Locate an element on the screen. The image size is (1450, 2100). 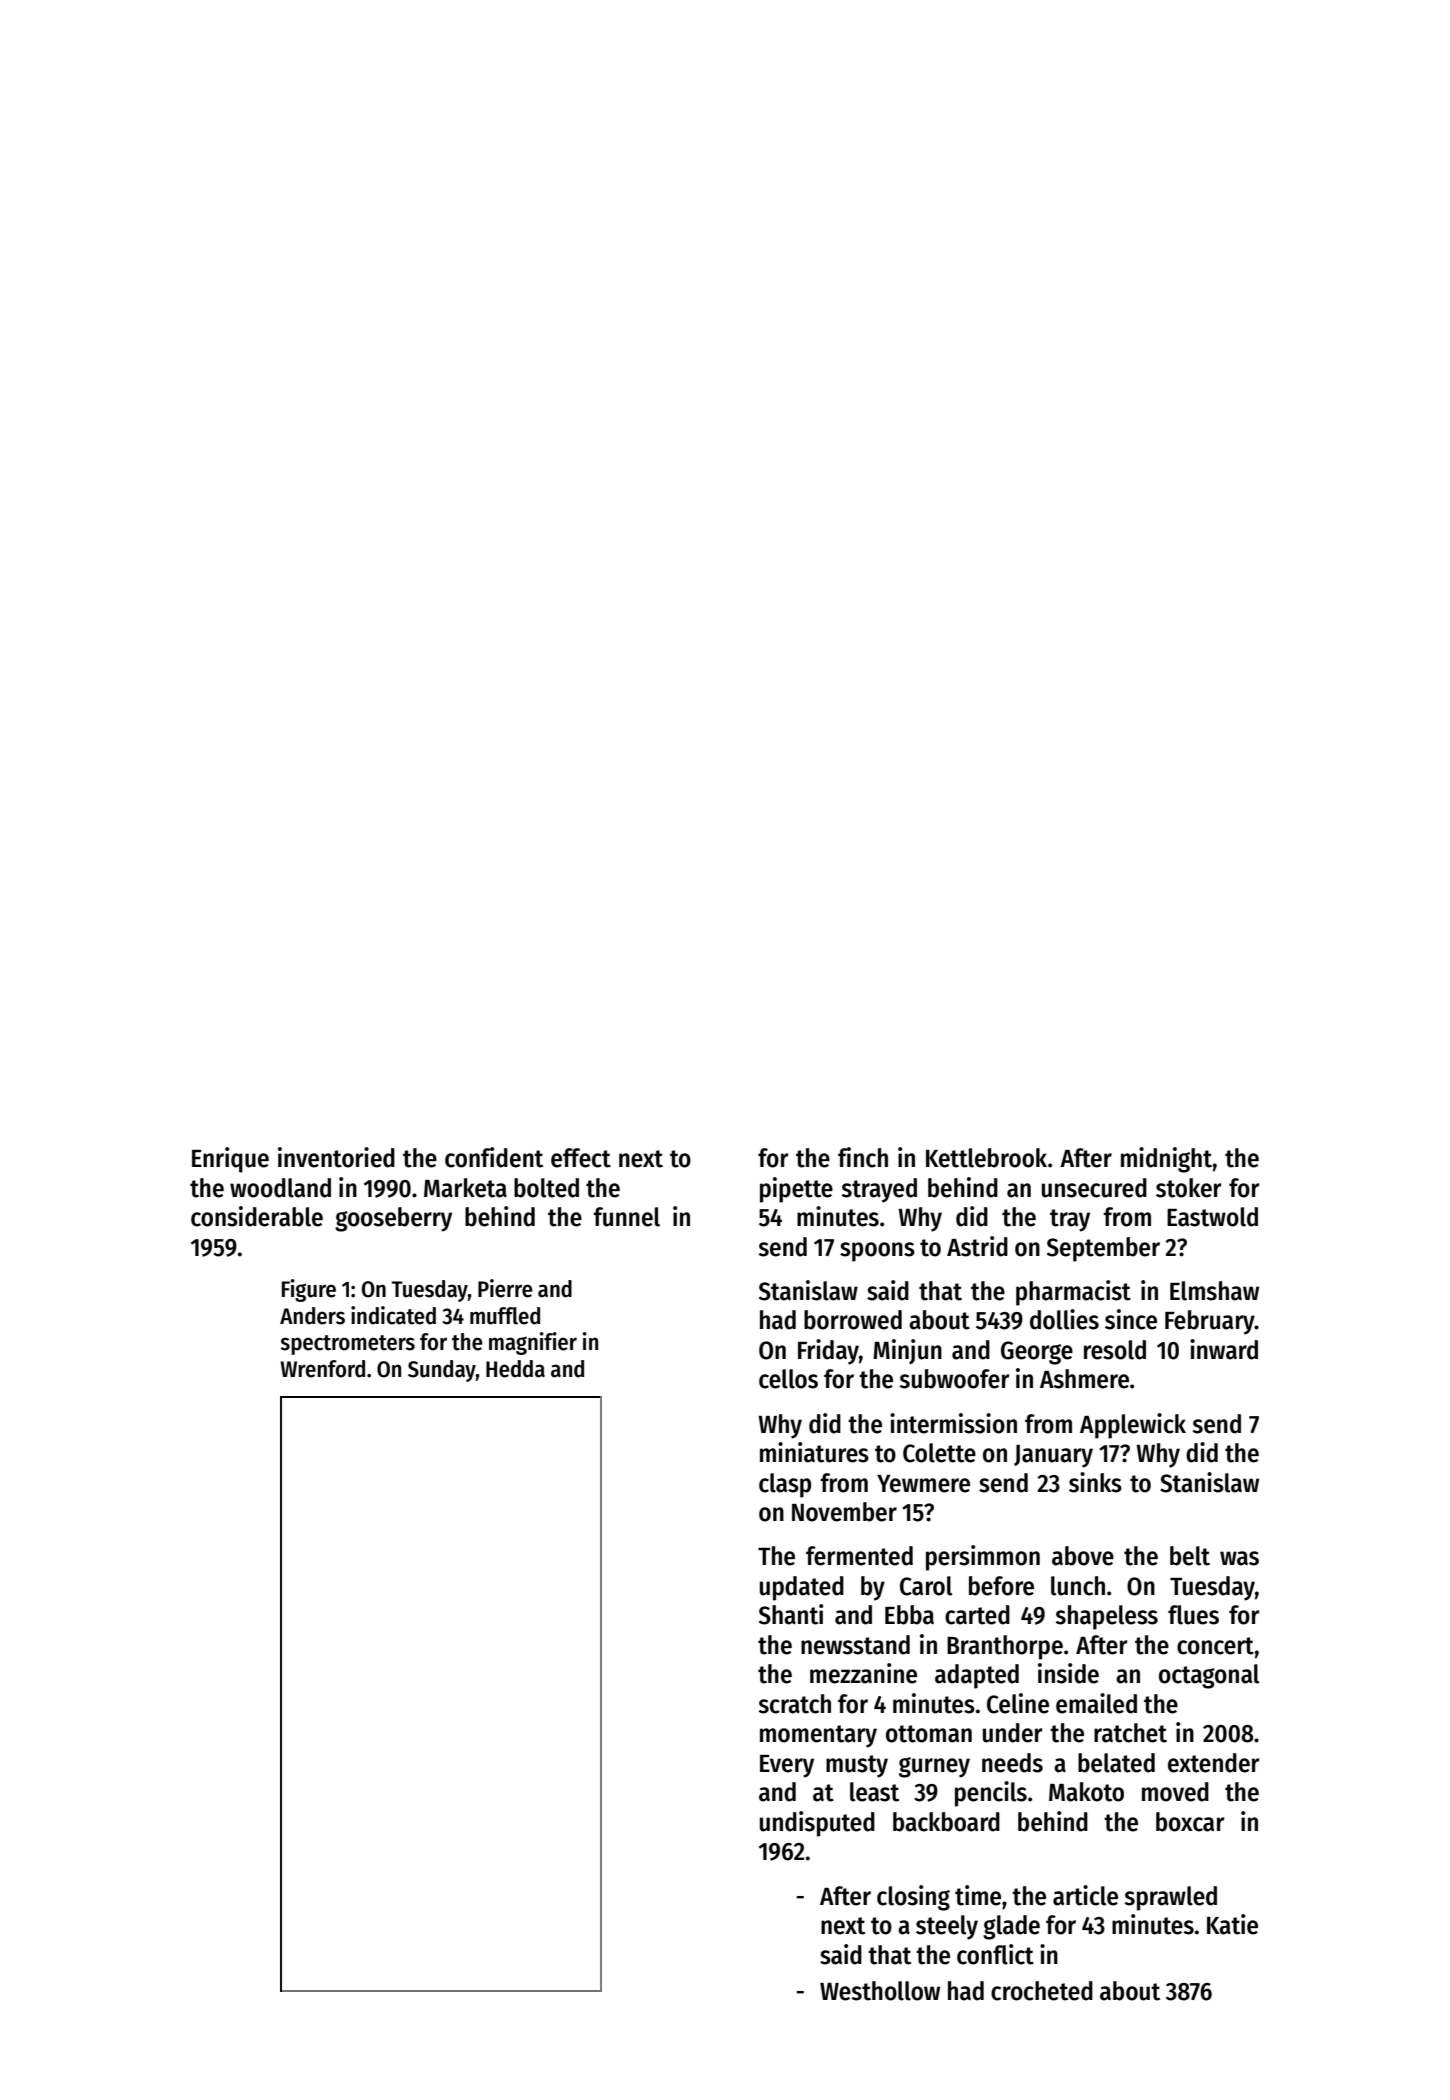
conflict is located at coordinates (995, 1954).
